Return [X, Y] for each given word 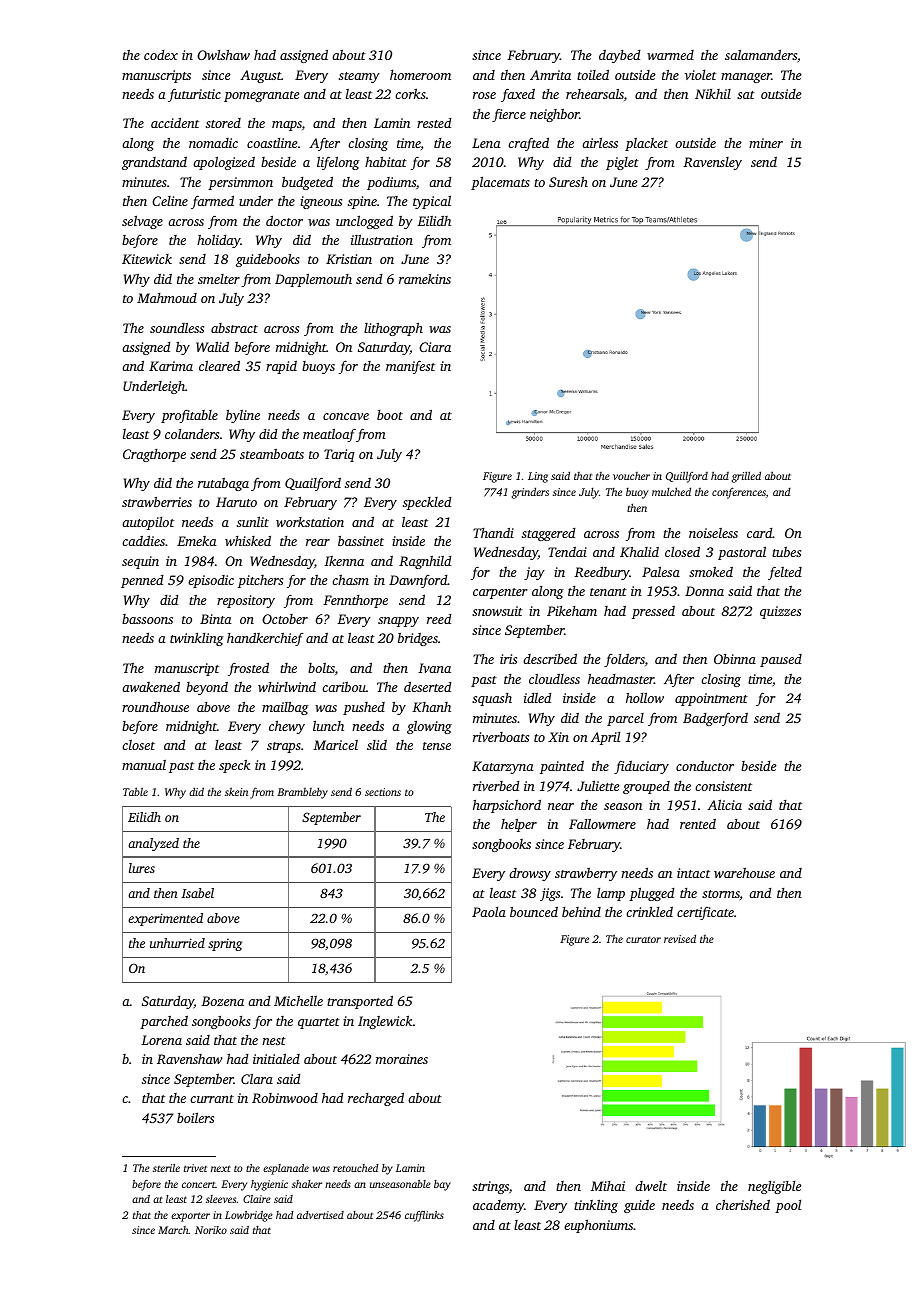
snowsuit [497, 611]
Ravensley [712, 163]
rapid [281, 367]
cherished [743, 1204]
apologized [224, 163]
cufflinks [424, 1216]
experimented [165, 919]
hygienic [269, 1185]
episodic [211, 581]
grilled [746, 477]
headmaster [621, 678]
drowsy [530, 874]
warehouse [744, 872]
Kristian [349, 259]
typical [432, 202]
